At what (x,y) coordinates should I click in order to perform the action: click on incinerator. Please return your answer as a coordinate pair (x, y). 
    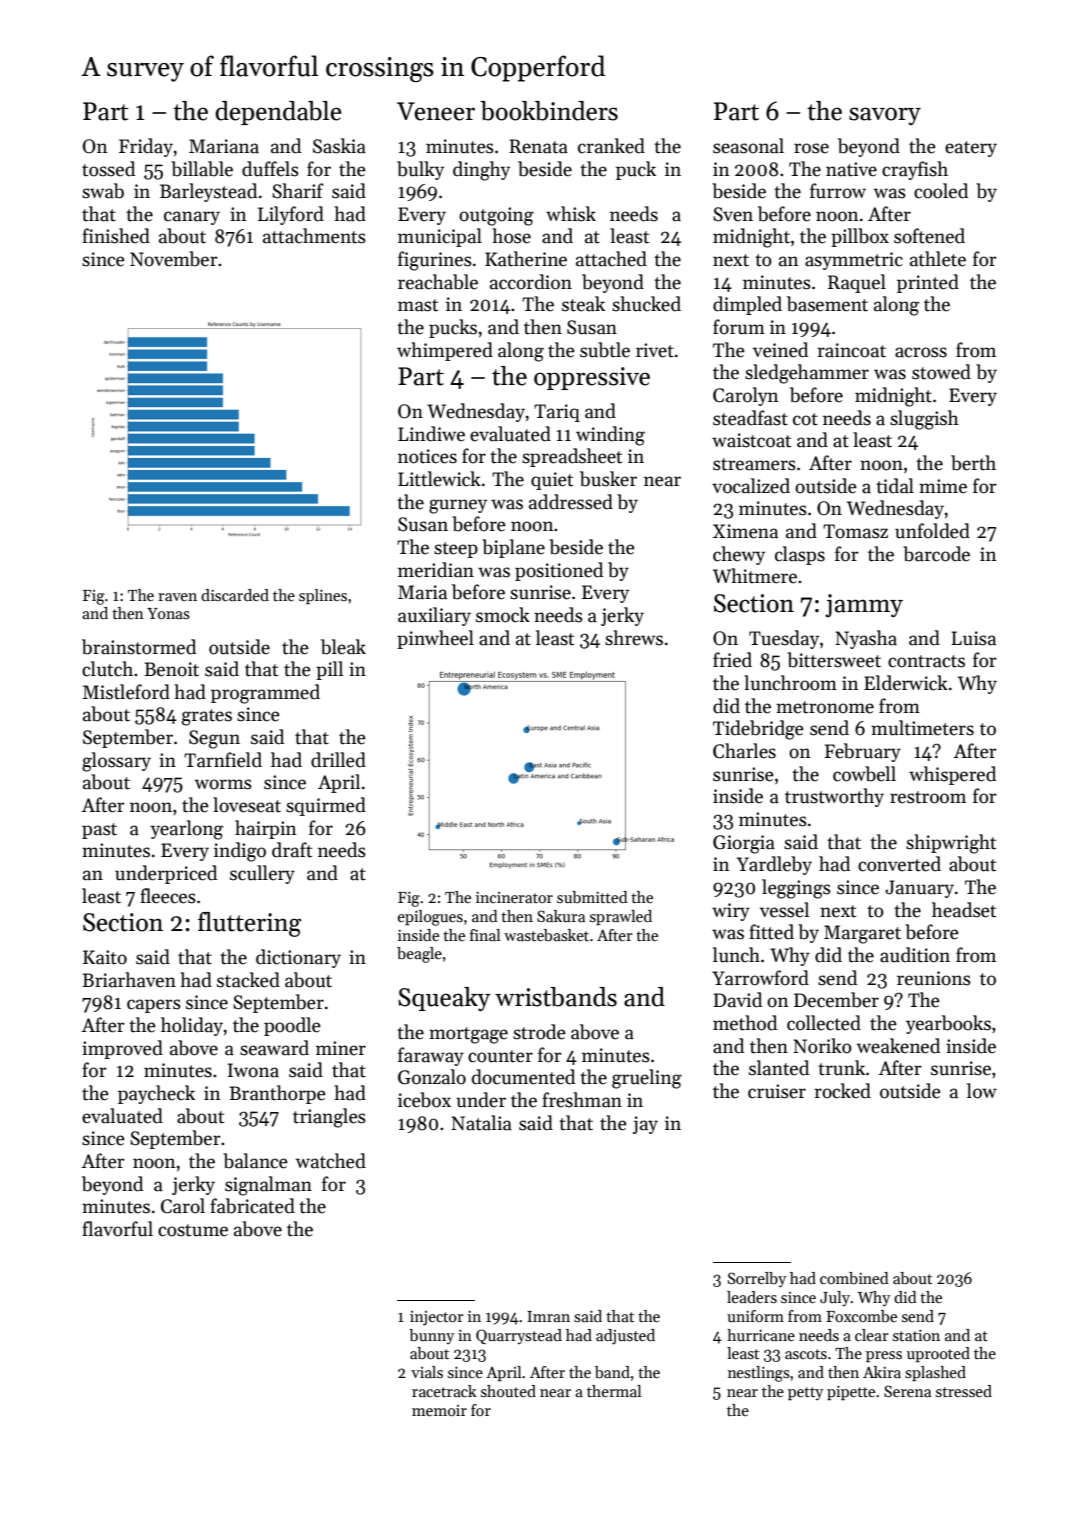
    Looking at the image, I should click on (514, 897).
